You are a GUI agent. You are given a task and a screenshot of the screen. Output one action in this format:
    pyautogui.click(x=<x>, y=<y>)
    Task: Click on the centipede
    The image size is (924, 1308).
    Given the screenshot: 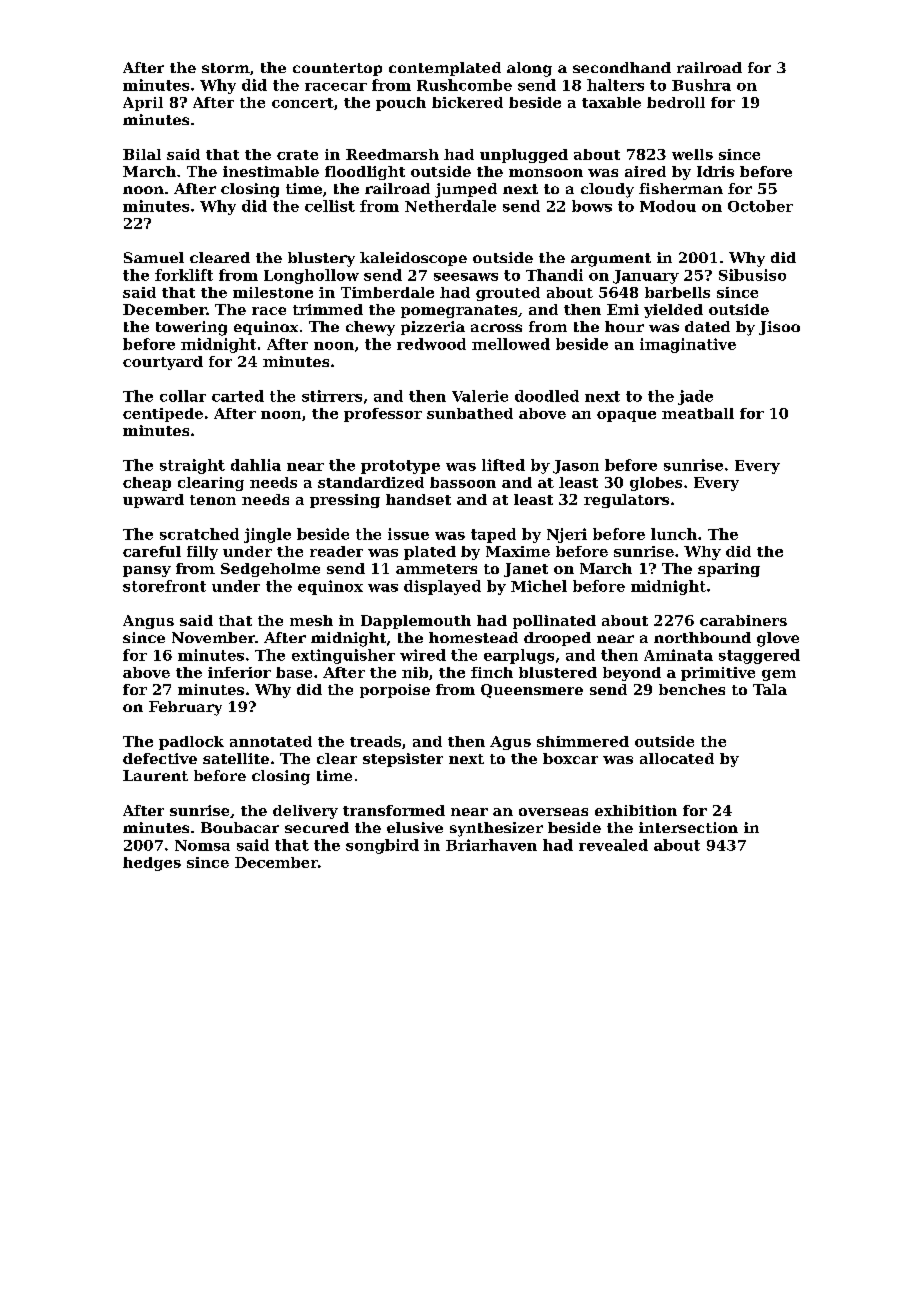 What is the action you would take?
    pyautogui.click(x=163, y=415)
